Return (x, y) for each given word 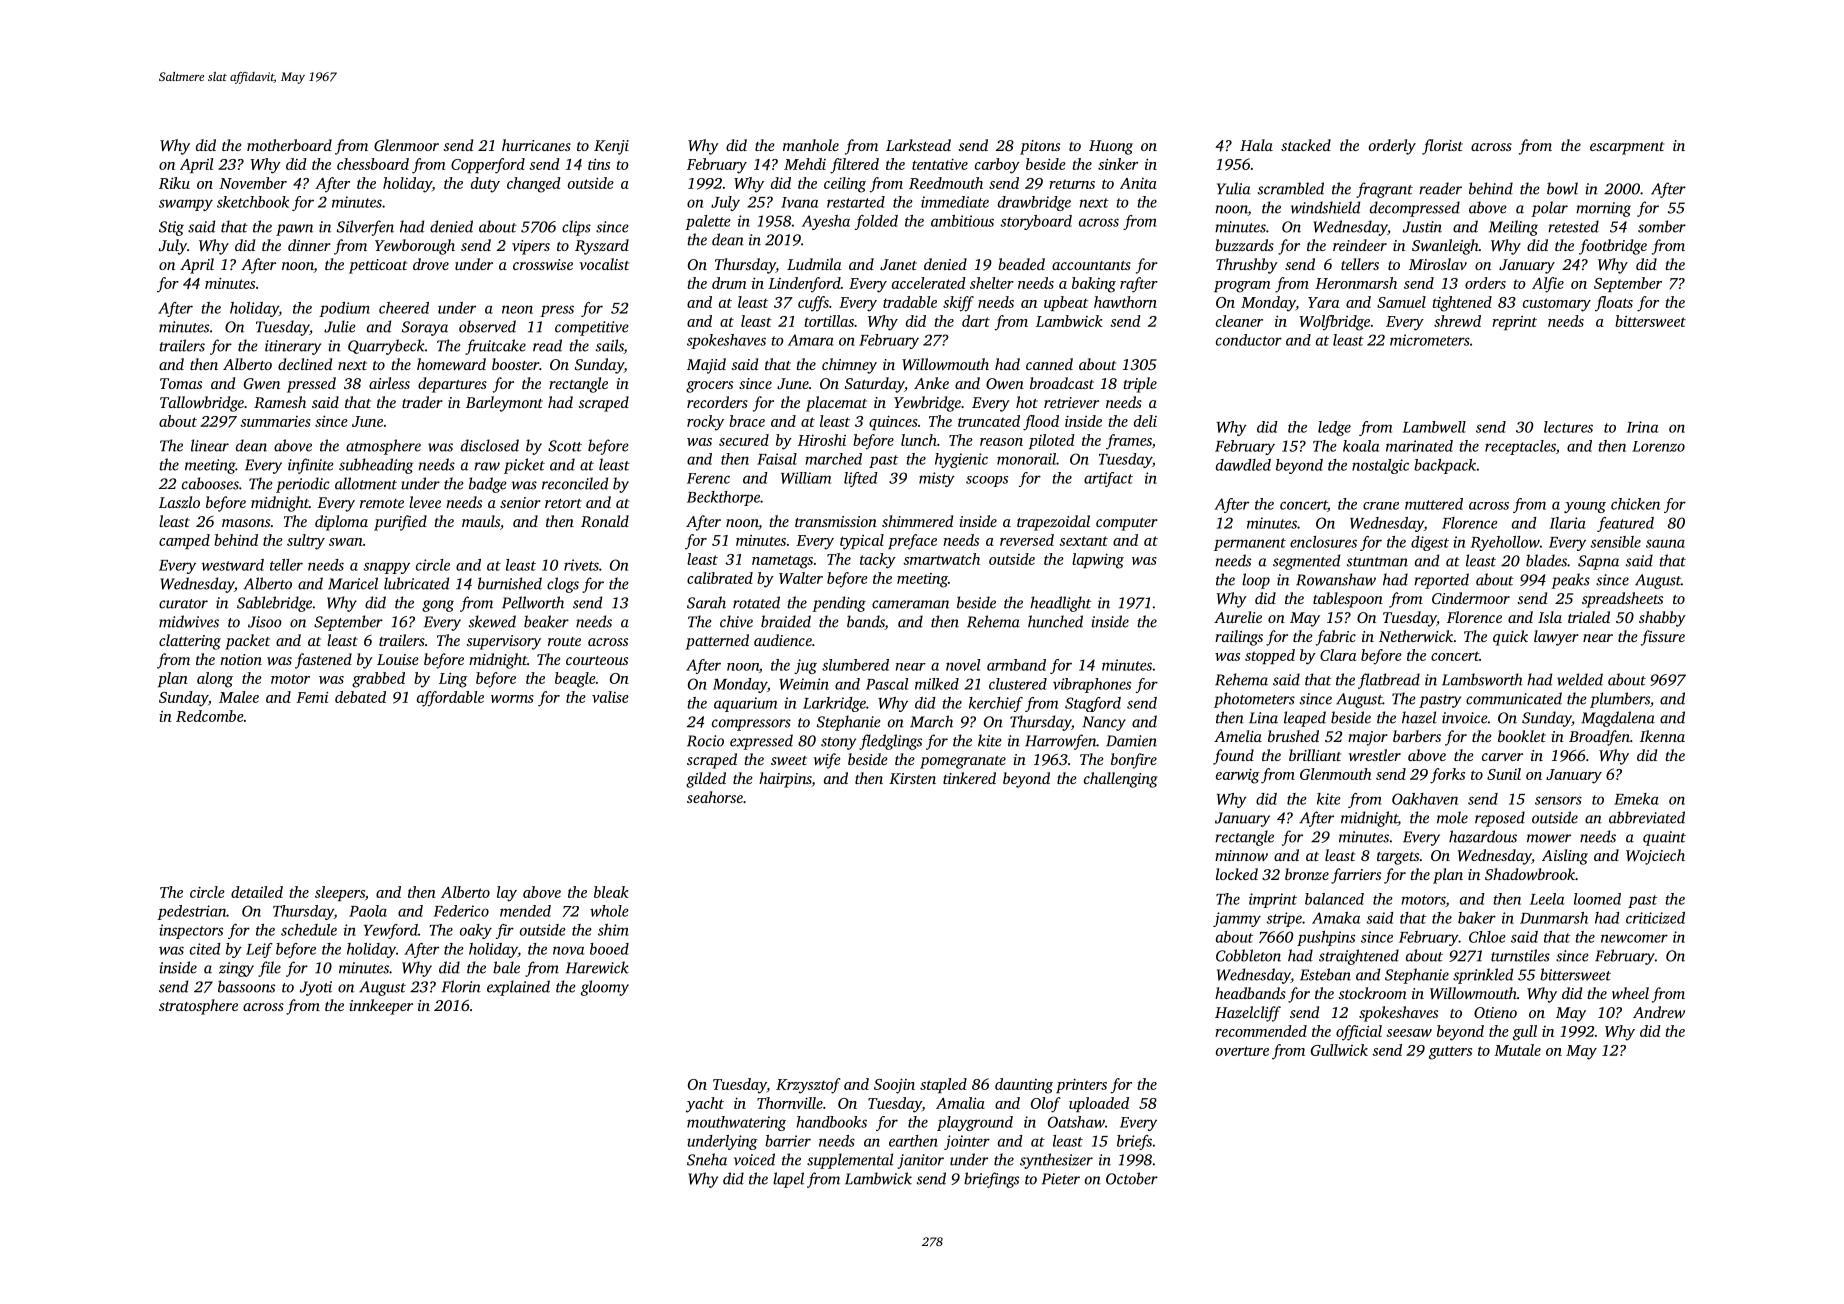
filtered (854, 166)
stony (838, 743)
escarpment (1627, 148)
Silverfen (365, 228)
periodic (303, 485)
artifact (1108, 479)
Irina (1642, 427)
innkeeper (381, 1007)
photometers (1254, 700)
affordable (450, 699)
